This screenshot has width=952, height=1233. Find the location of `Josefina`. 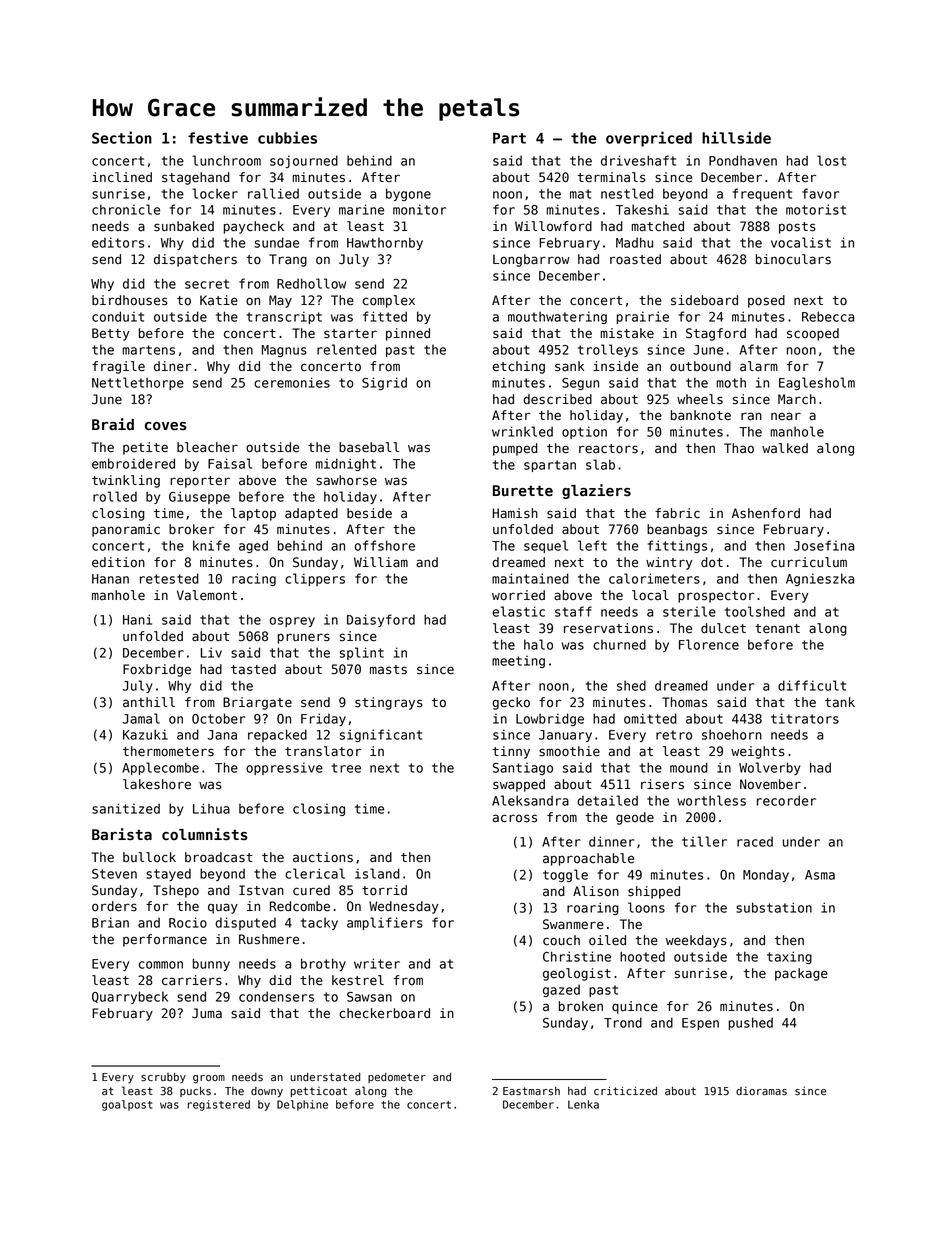

Josefina is located at coordinates (824, 545).
